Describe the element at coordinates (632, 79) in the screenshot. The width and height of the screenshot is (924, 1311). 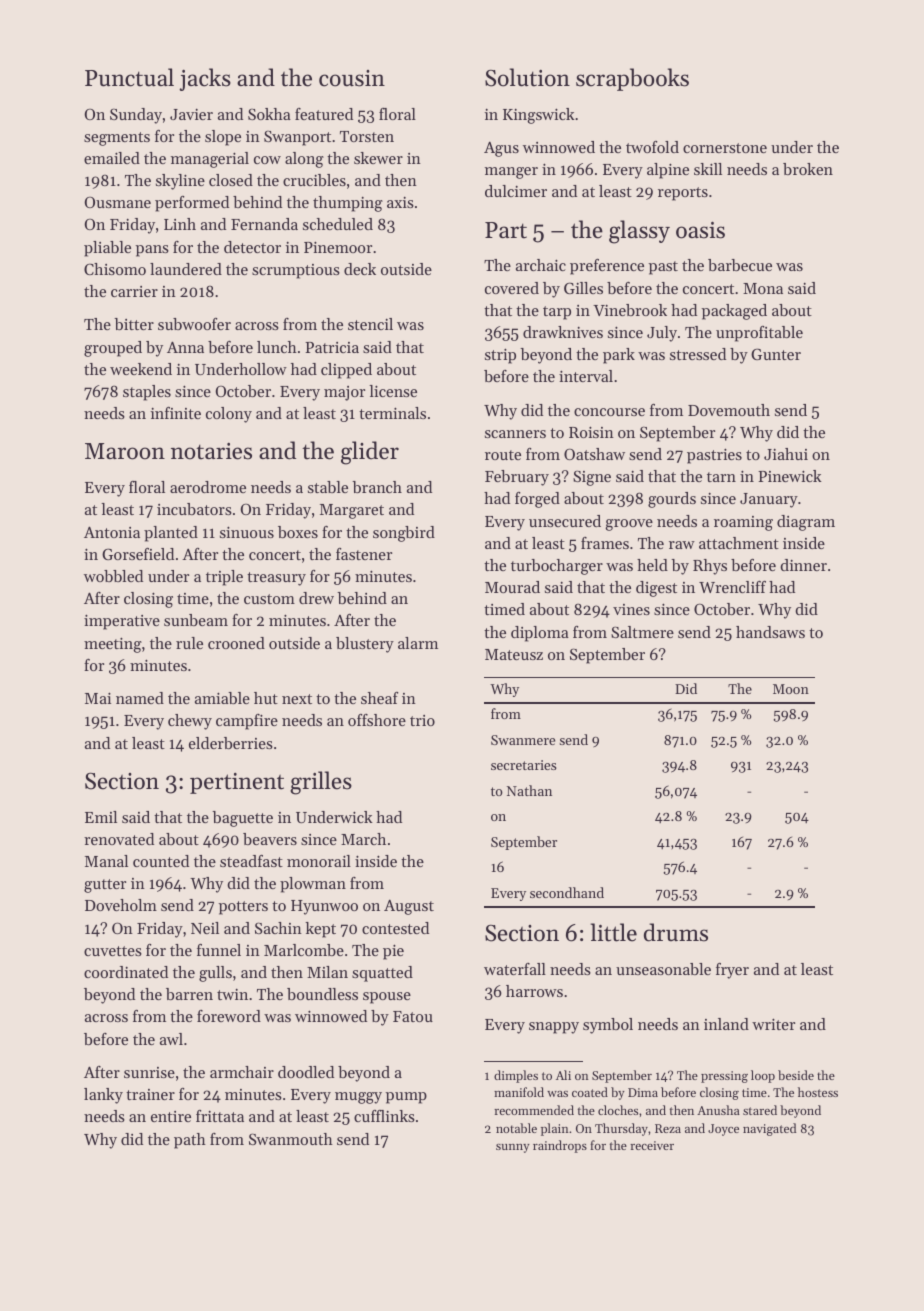
I see `scrapbooks` at that location.
